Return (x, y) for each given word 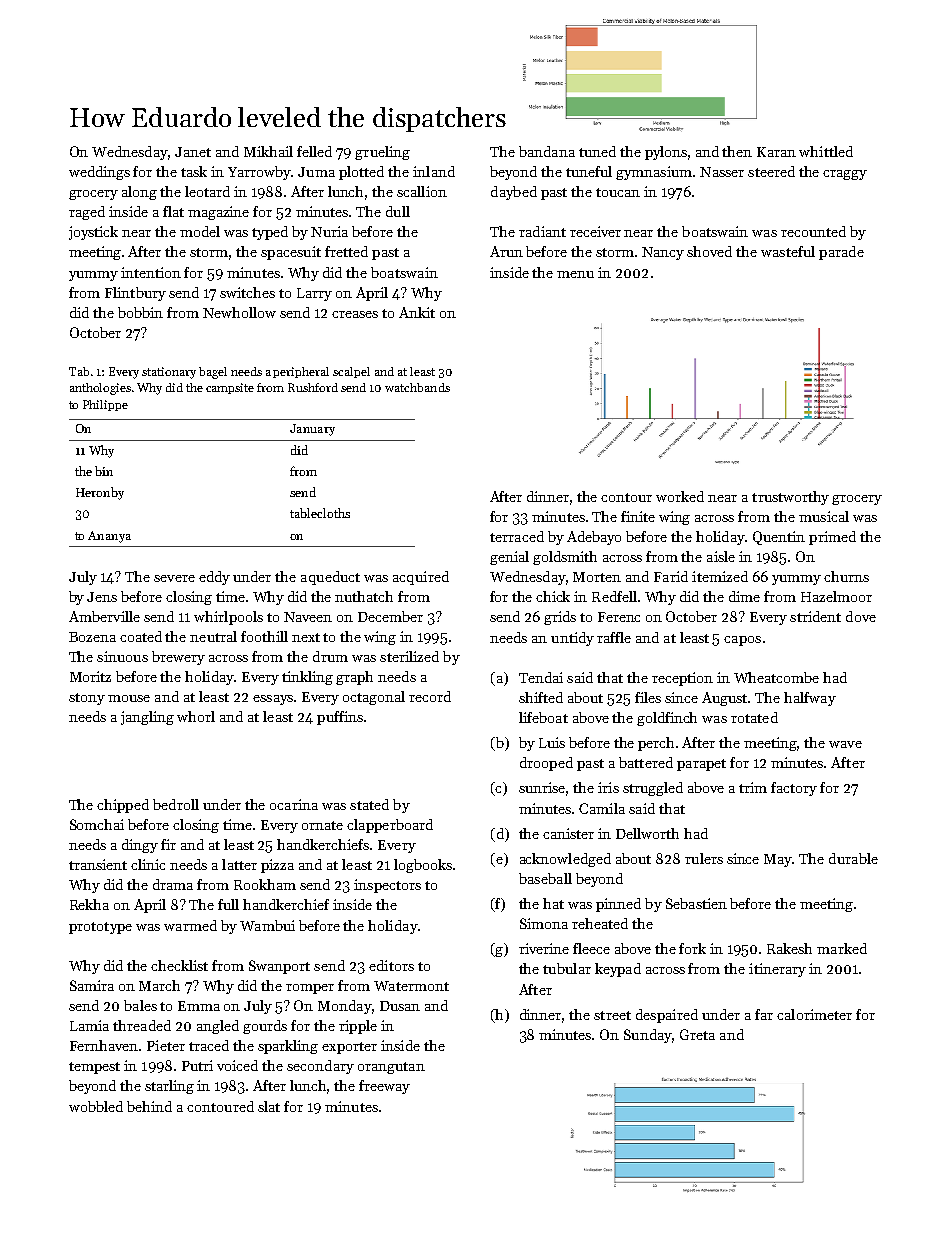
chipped (123, 806)
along (139, 193)
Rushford (313, 387)
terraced (517, 536)
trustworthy (790, 498)
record (430, 696)
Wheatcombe (776, 677)
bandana (547, 151)
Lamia (89, 1025)
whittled (826, 151)
